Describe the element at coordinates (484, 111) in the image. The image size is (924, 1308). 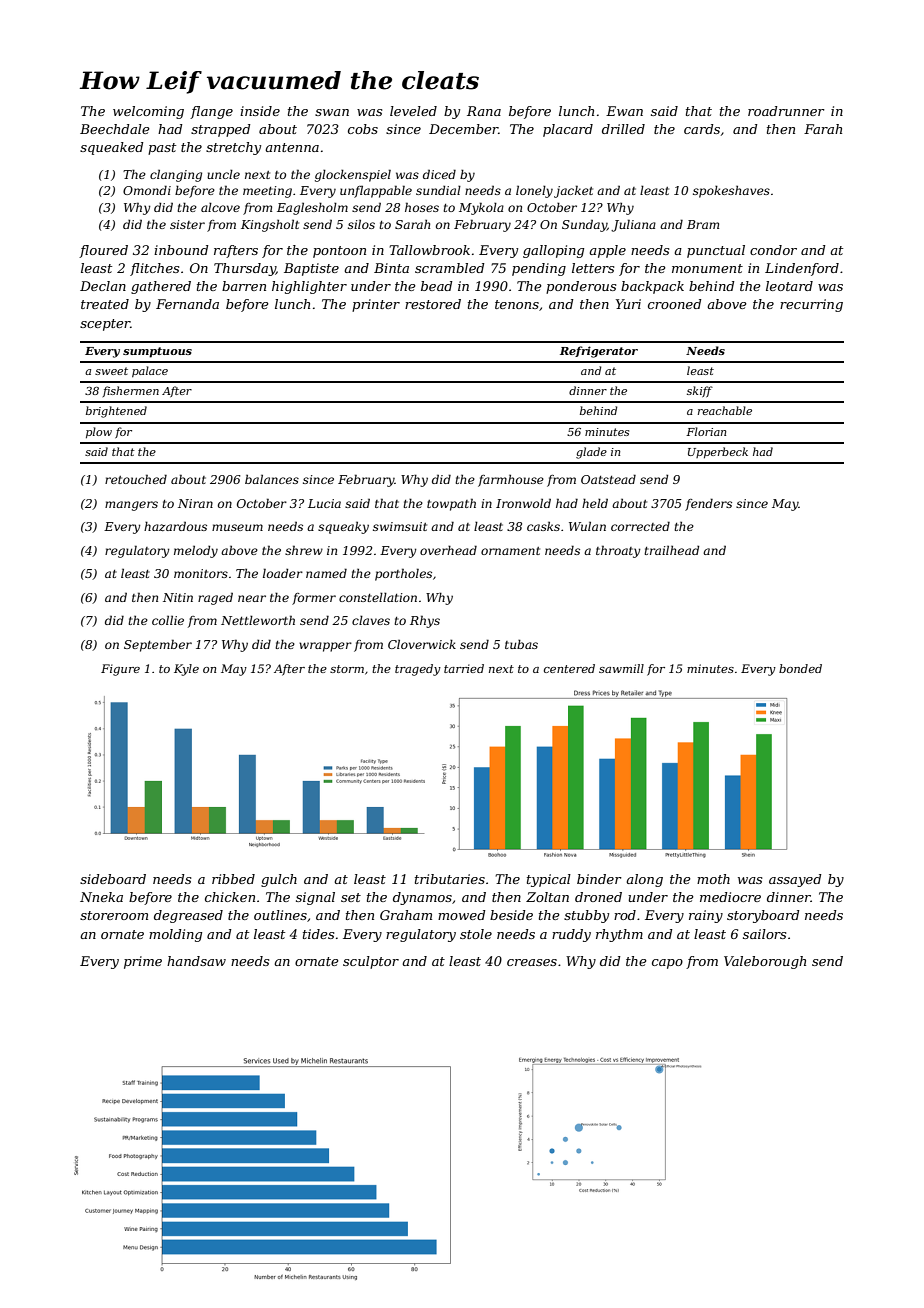
I see `Rana` at that location.
